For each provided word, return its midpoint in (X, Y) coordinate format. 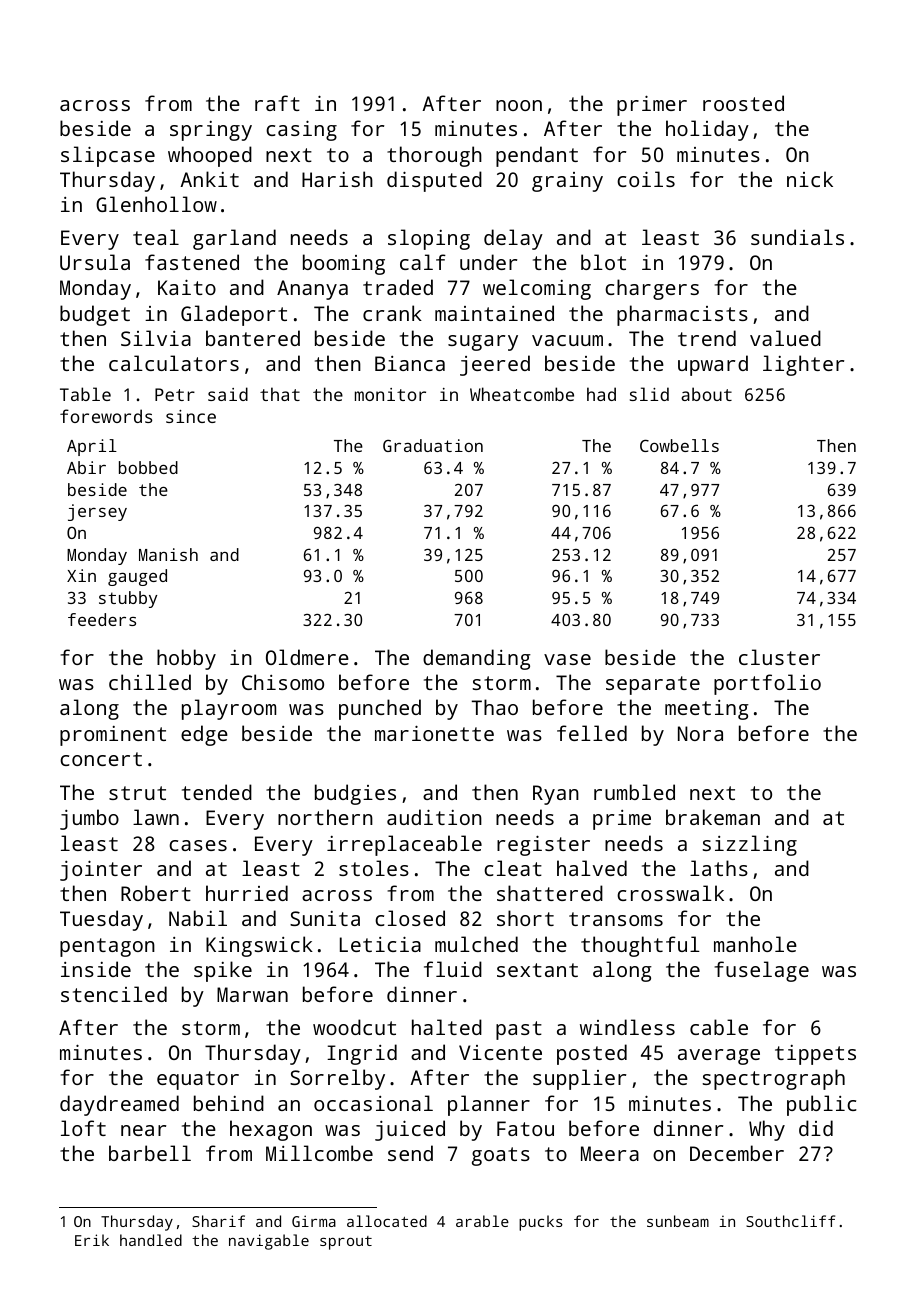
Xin (81, 575)
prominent (113, 736)
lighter (803, 365)
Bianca (410, 363)
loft (83, 1128)
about (706, 394)
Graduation (433, 445)
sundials (797, 237)
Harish (337, 179)
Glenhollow (156, 204)
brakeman (713, 817)
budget (95, 315)
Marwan (252, 994)
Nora (700, 733)
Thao (495, 707)
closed (410, 918)
